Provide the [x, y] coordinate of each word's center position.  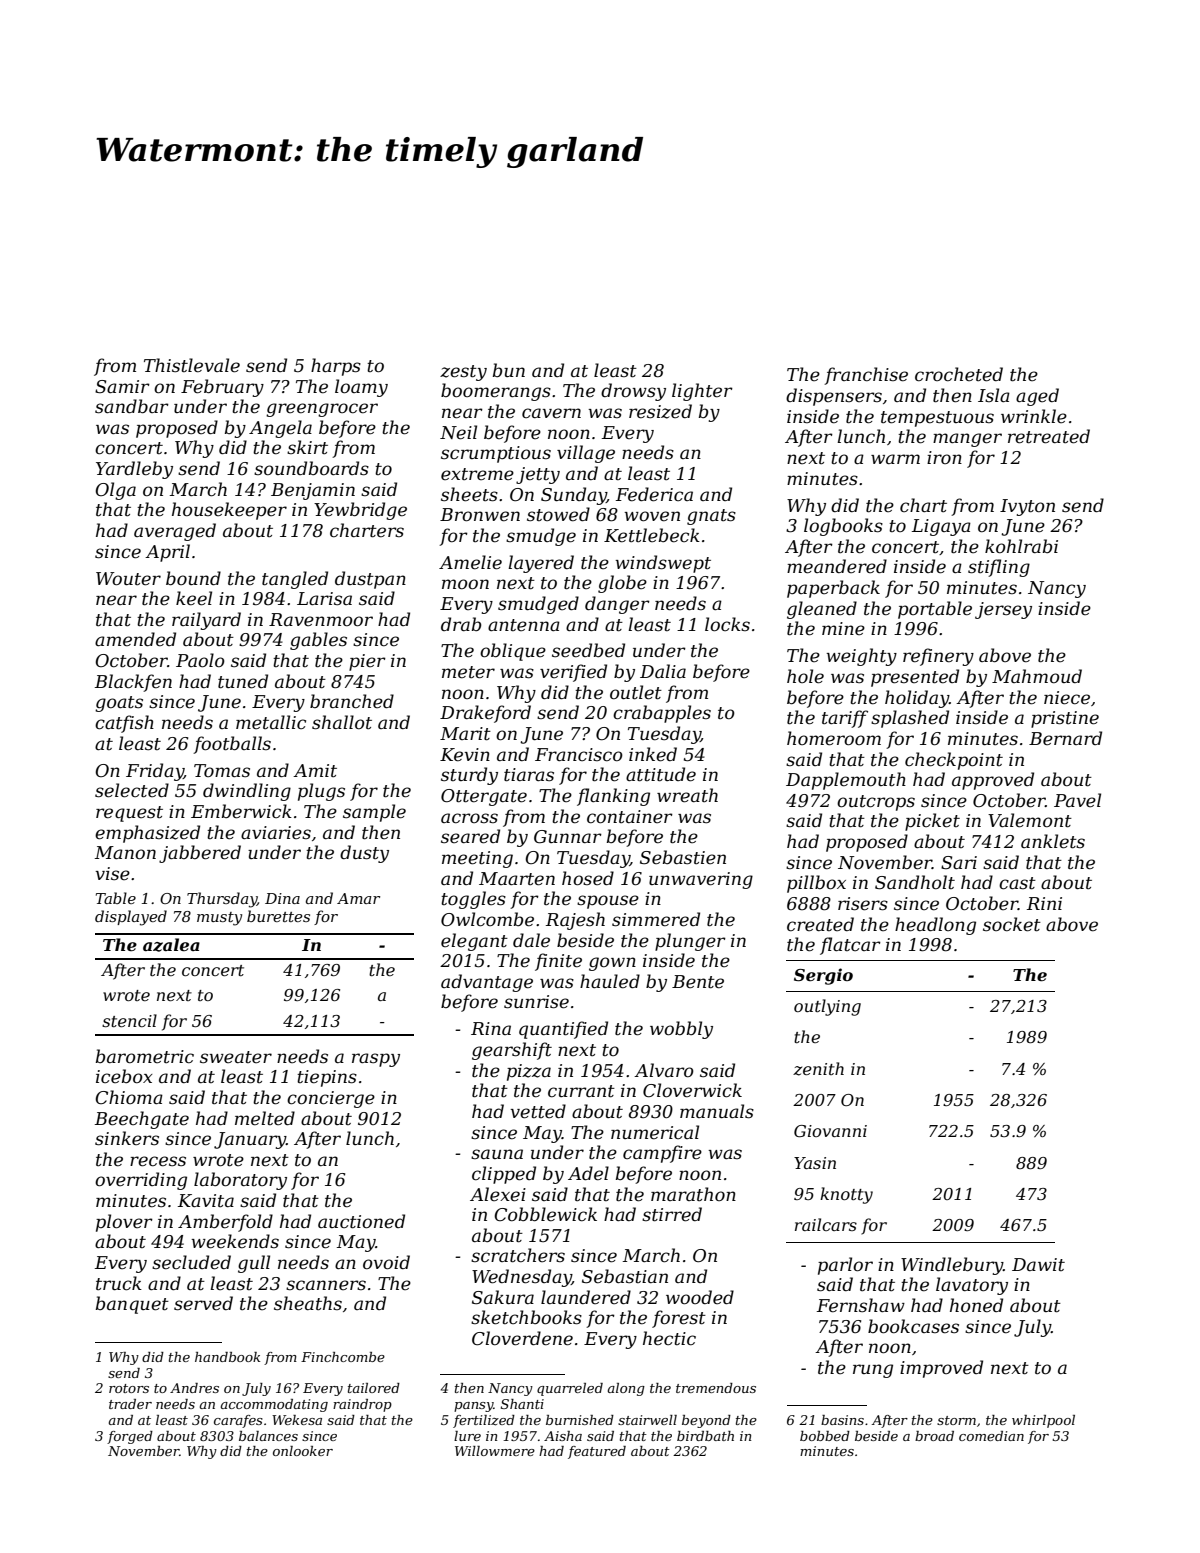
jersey [1003, 610]
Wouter [128, 579]
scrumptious [496, 454]
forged [130, 1437]
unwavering [701, 880]
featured [597, 1452]
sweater [236, 1057]
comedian [991, 1436]
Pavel [1077, 800]
